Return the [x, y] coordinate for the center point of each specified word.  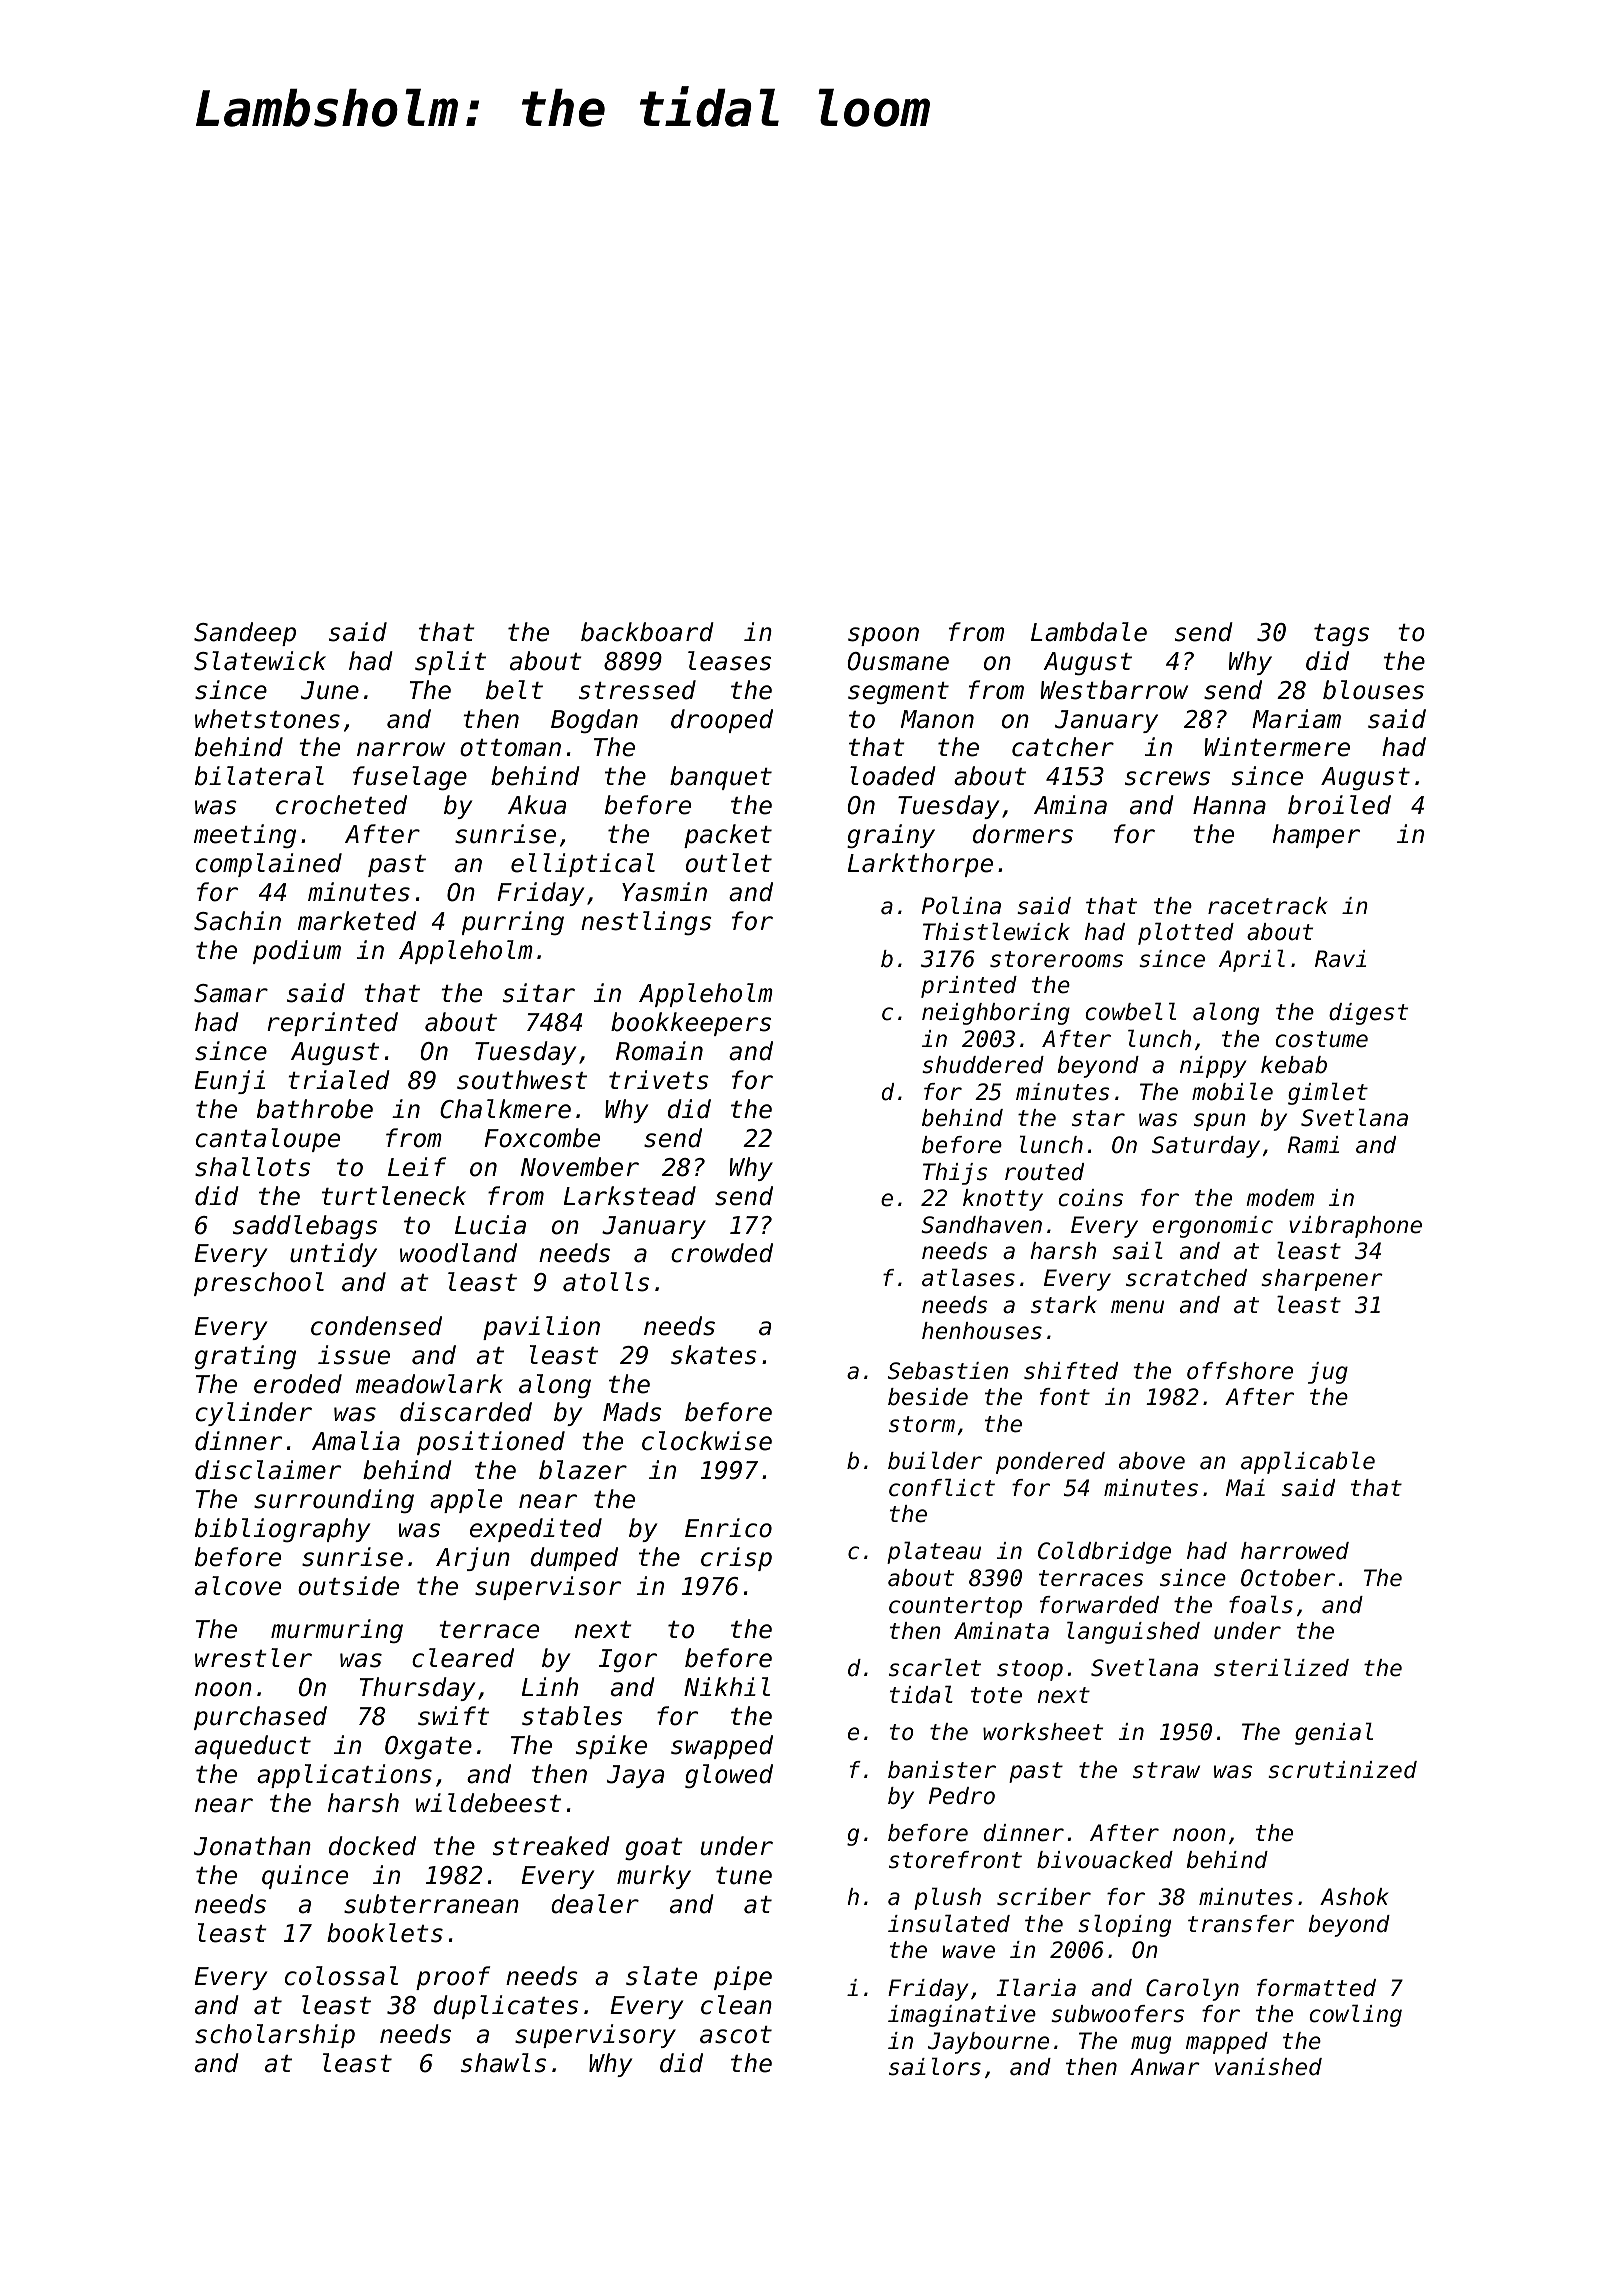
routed [1044, 1172]
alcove [238, 1586]
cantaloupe [268, 1140]
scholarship [275, 2036]
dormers [1023, 834]
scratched [1186, 1278]
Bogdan [594, 721]
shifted [1071, 1371]
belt [514, 690]
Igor [628, 1660]
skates [714, 1355]
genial [1334, 1733]
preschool [259, 1284]
